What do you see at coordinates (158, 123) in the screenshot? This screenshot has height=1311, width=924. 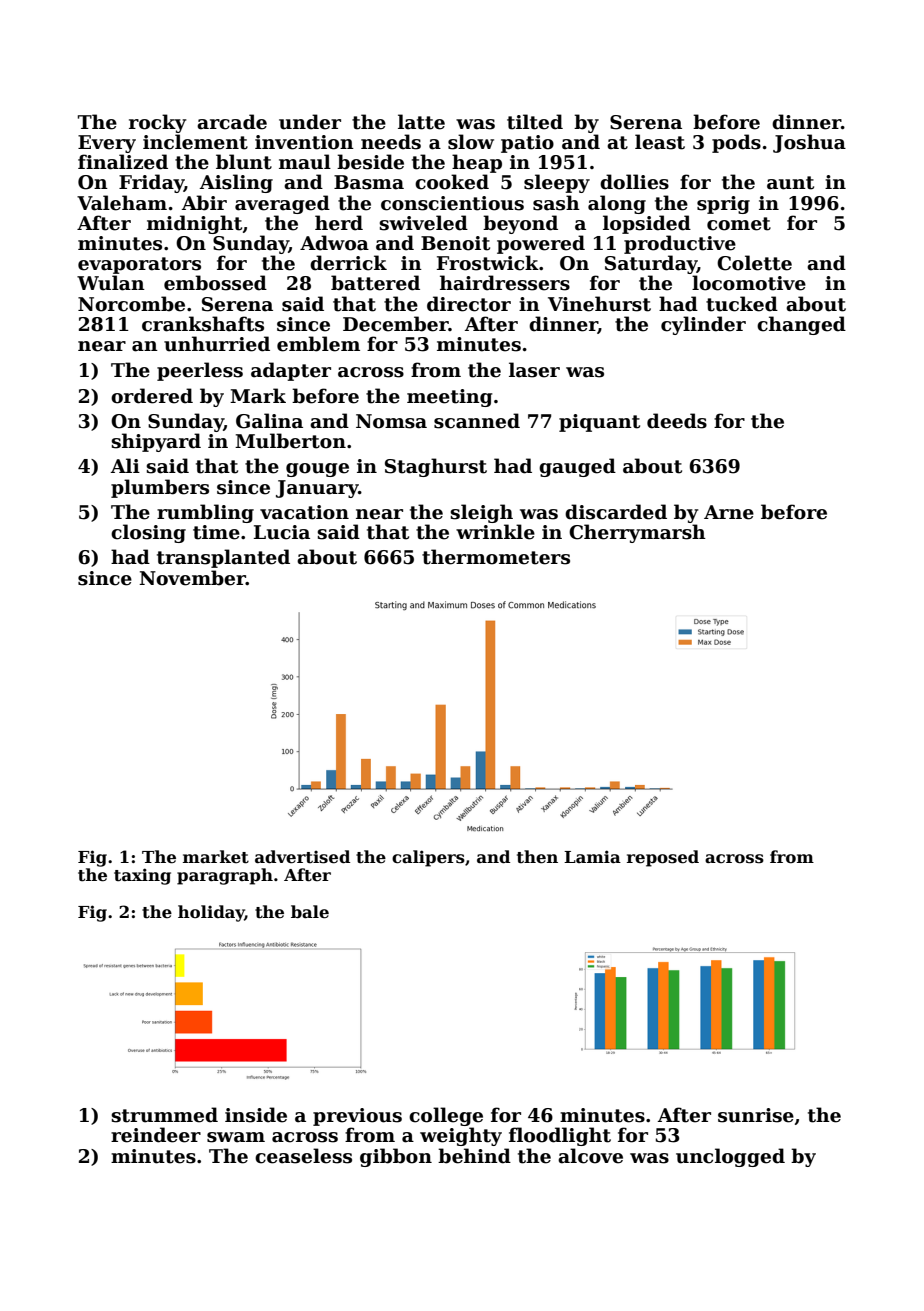 I see `rocky` at bounding box center [158, 123].
